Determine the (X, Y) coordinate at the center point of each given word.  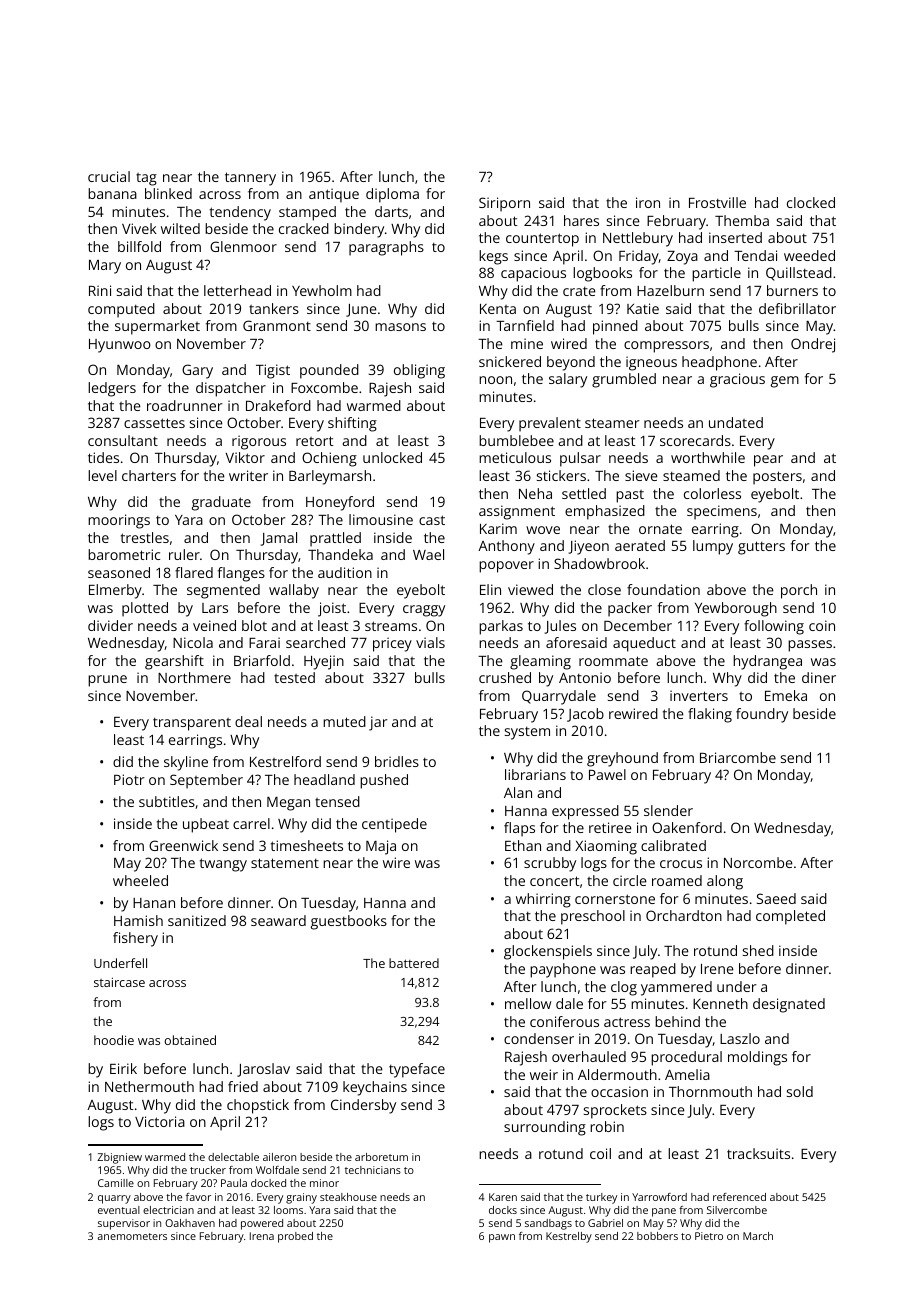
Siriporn (504, 204)
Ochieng (329, 459)
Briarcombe (738, 757)
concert (555, 881)
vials (430, 642)
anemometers (132, 1236)
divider (110, 625)
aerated (640, 545)
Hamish (138, 920)
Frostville (717, 202)
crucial (109, 176)
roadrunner (184, 405)
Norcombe (758, 862)
